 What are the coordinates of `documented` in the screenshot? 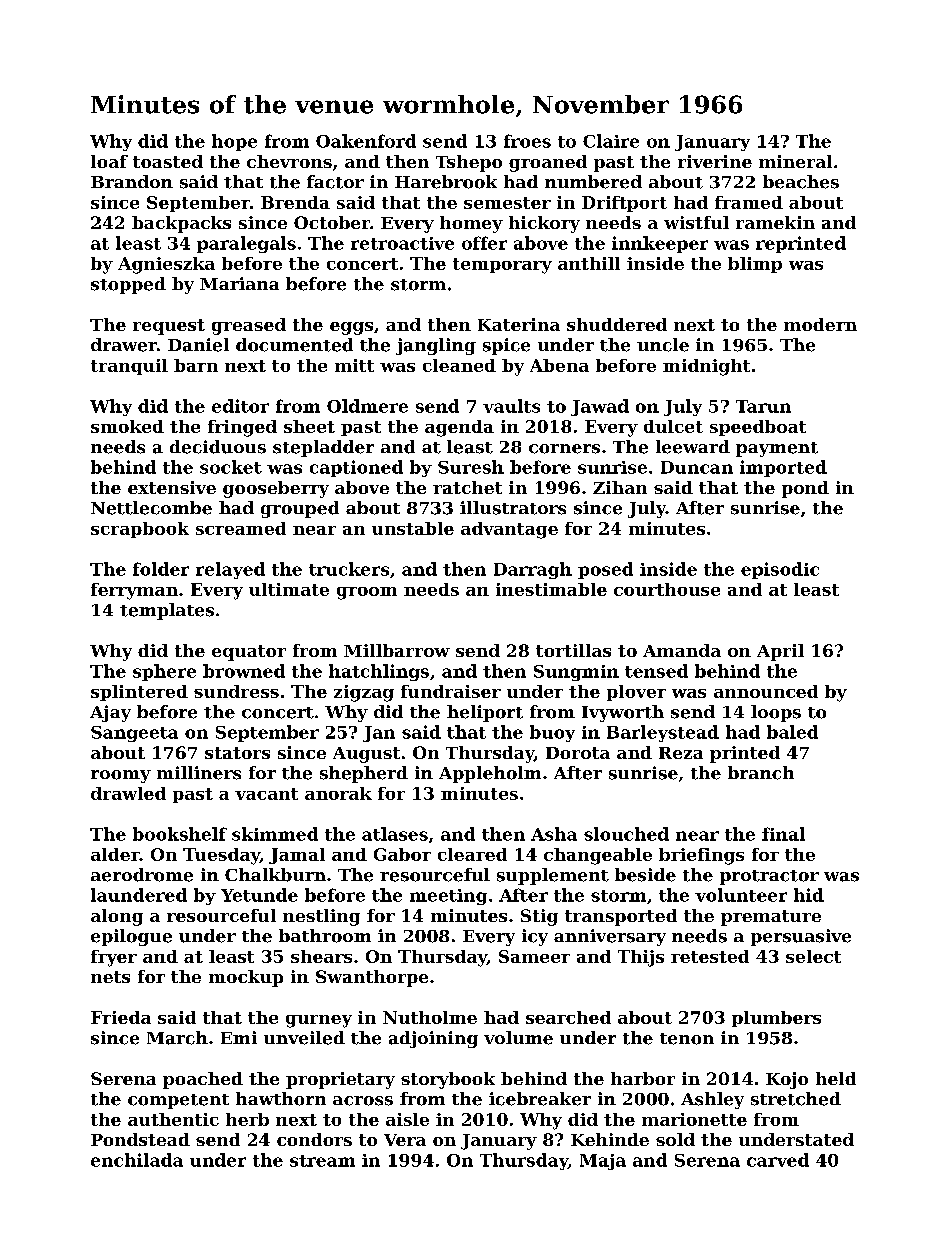 It's located at (294, 345).
